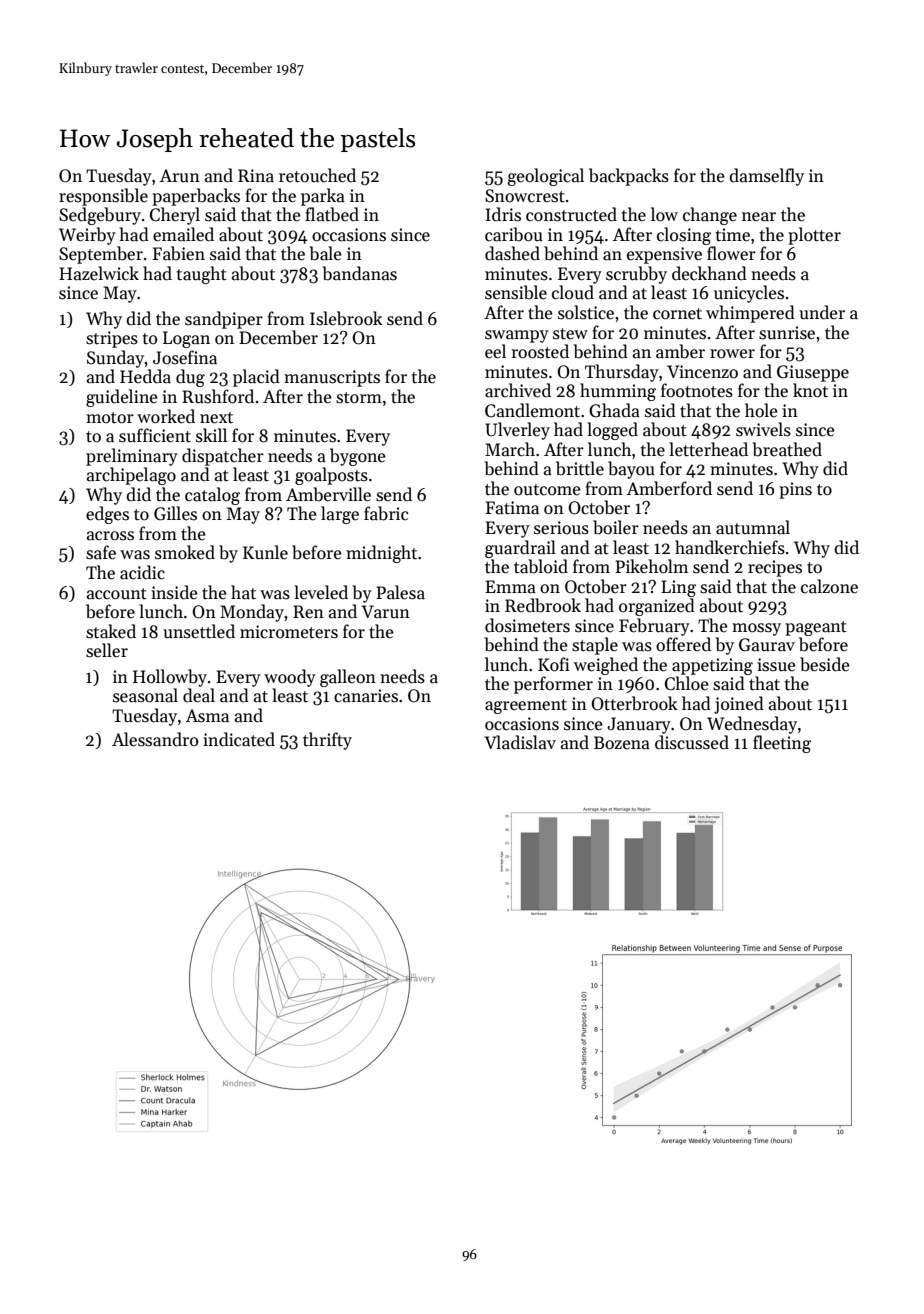 The image size is (924, 1314). Describe the element at coordinates (110, 418) in the screenshot. I see `motor` at that location.
